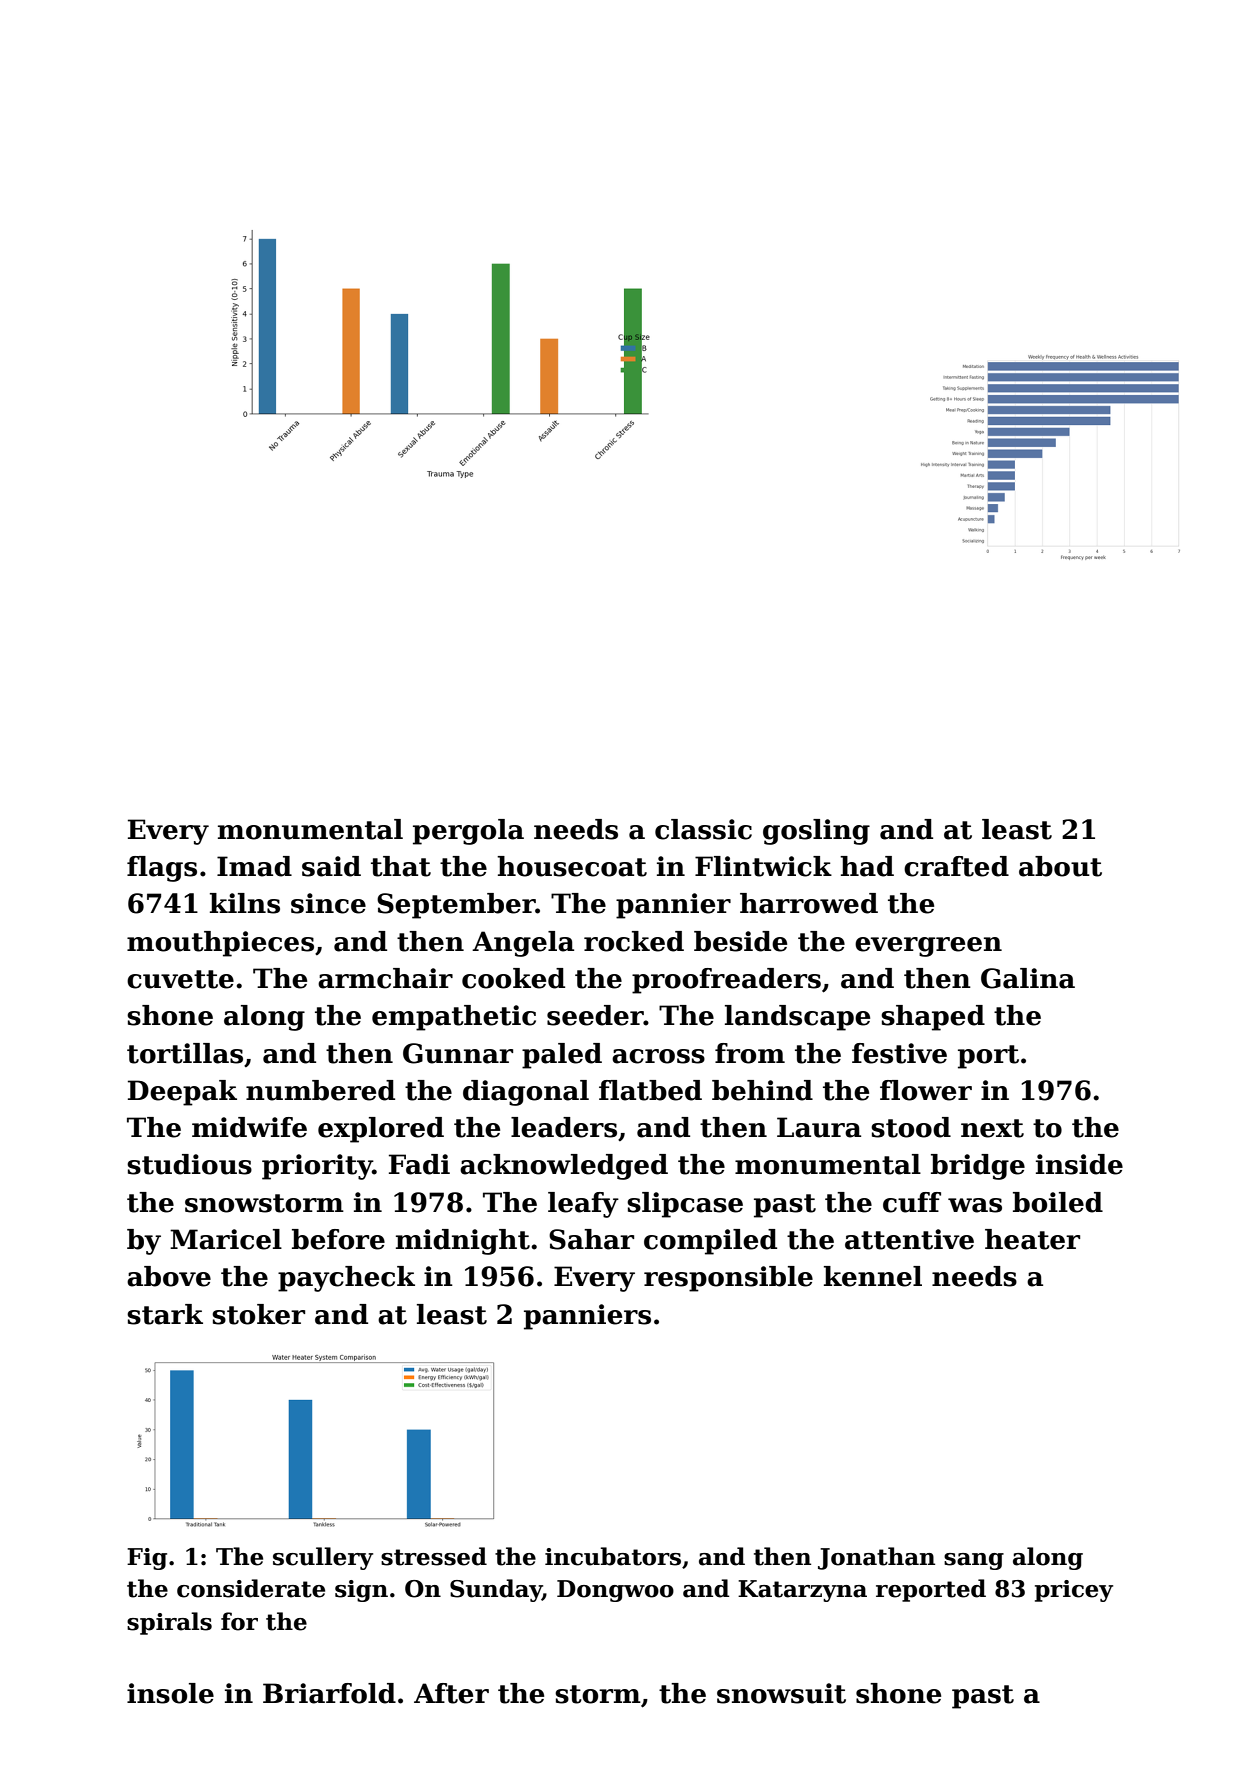 The height and width of the image is (1770, 1252). I want to click on stoker, so click(258, 1314).
